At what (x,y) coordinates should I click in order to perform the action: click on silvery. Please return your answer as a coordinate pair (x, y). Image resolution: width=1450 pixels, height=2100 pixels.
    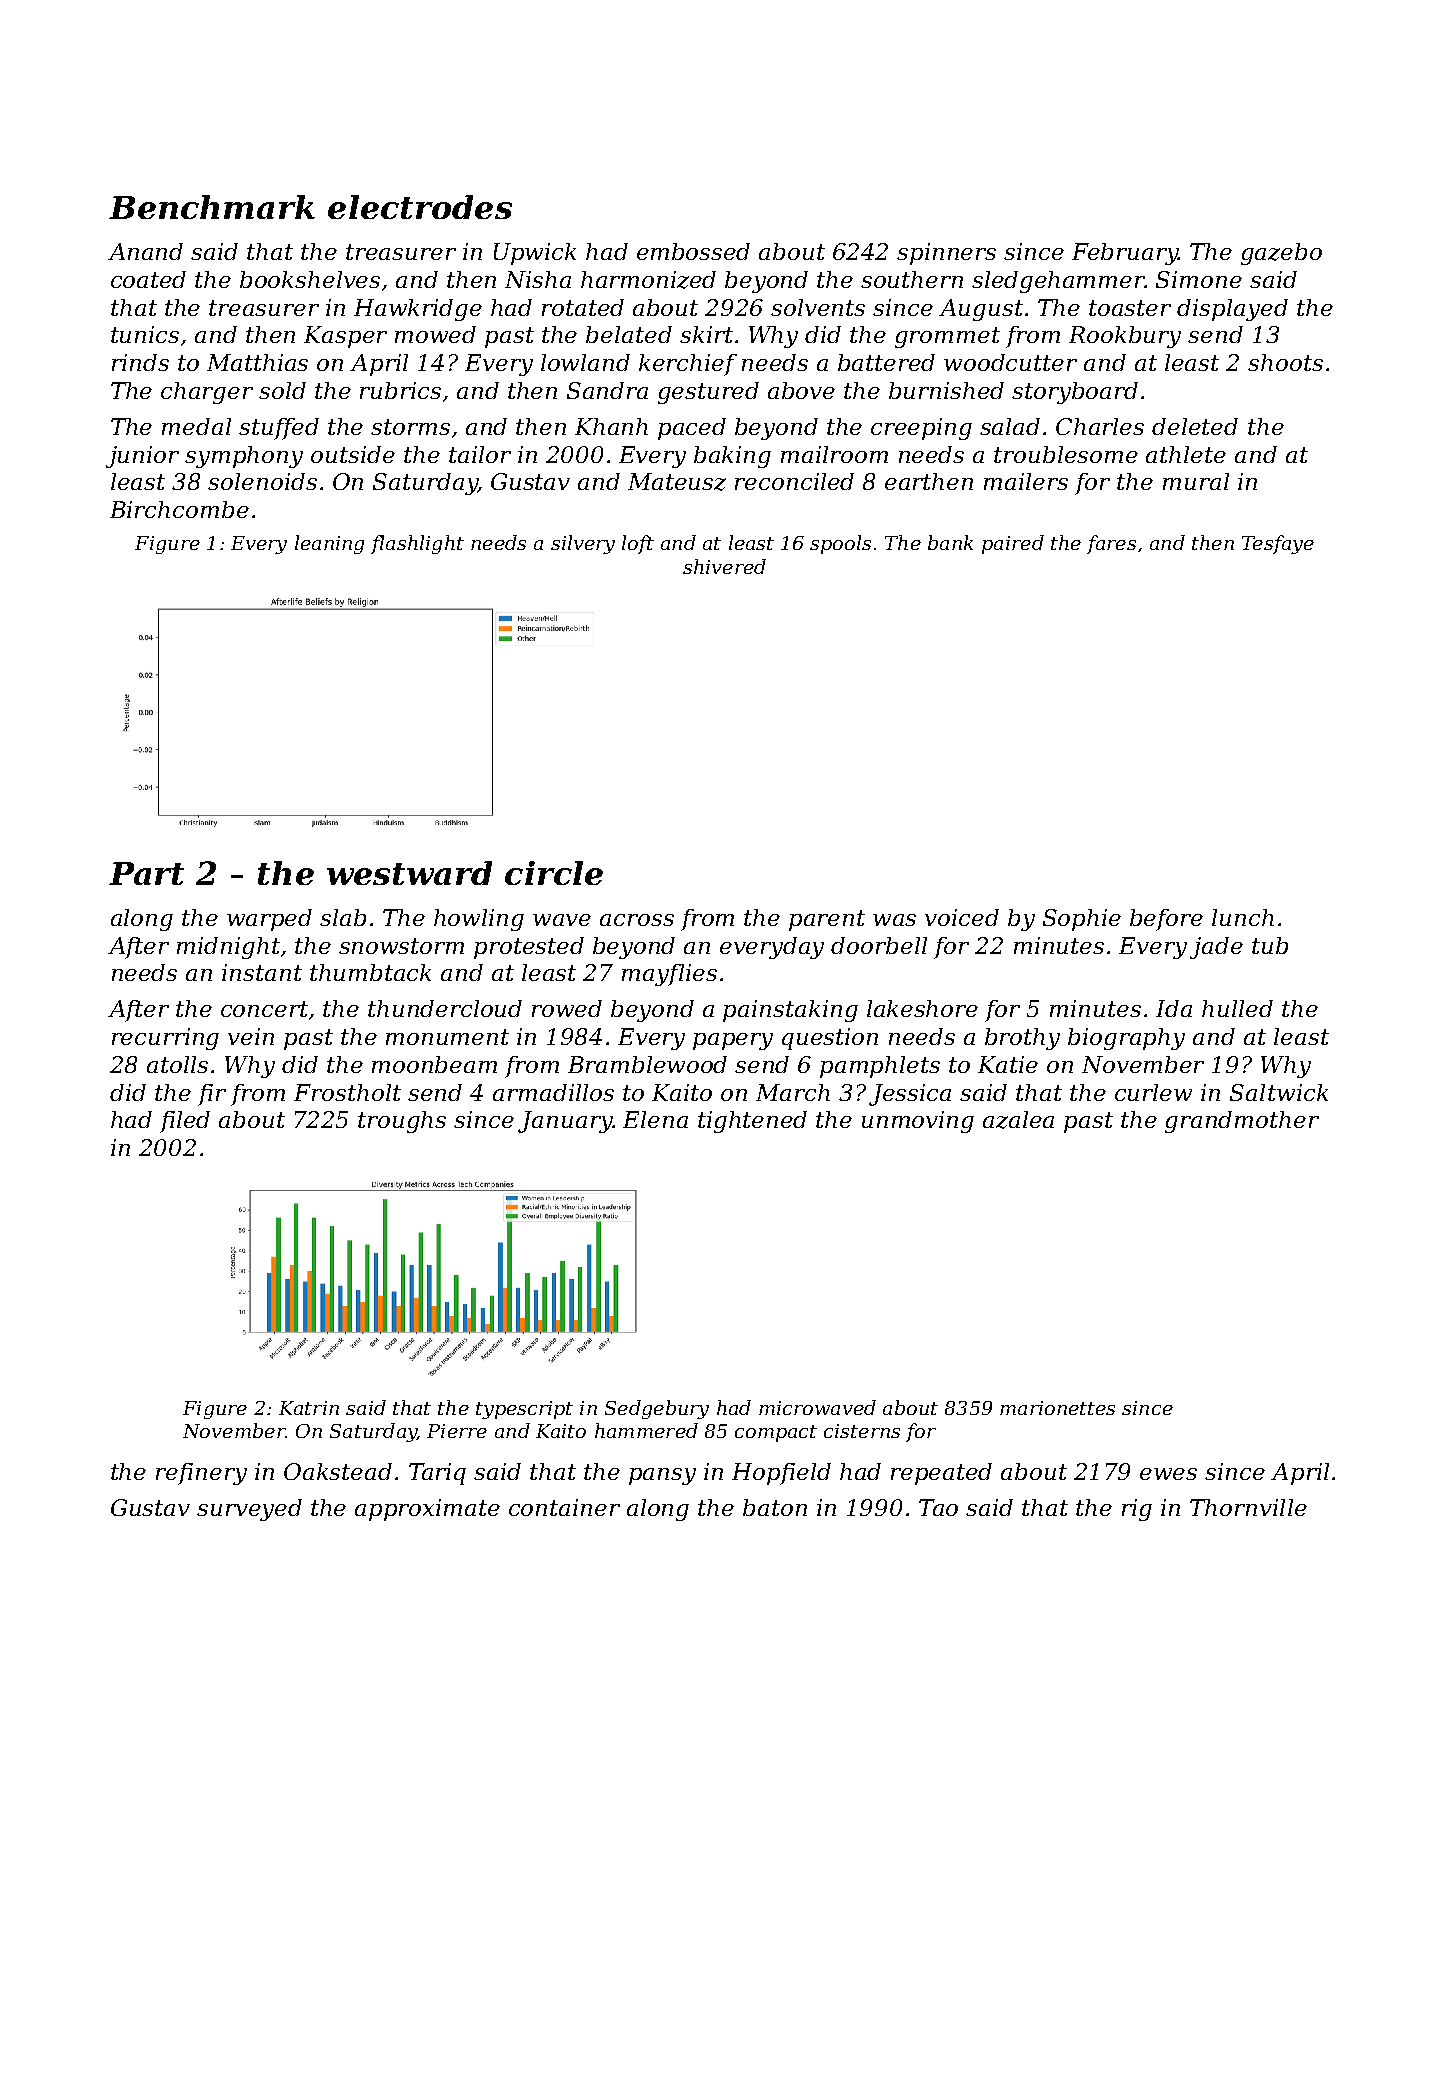
    Looking at the image, I should click on (583, 544).
